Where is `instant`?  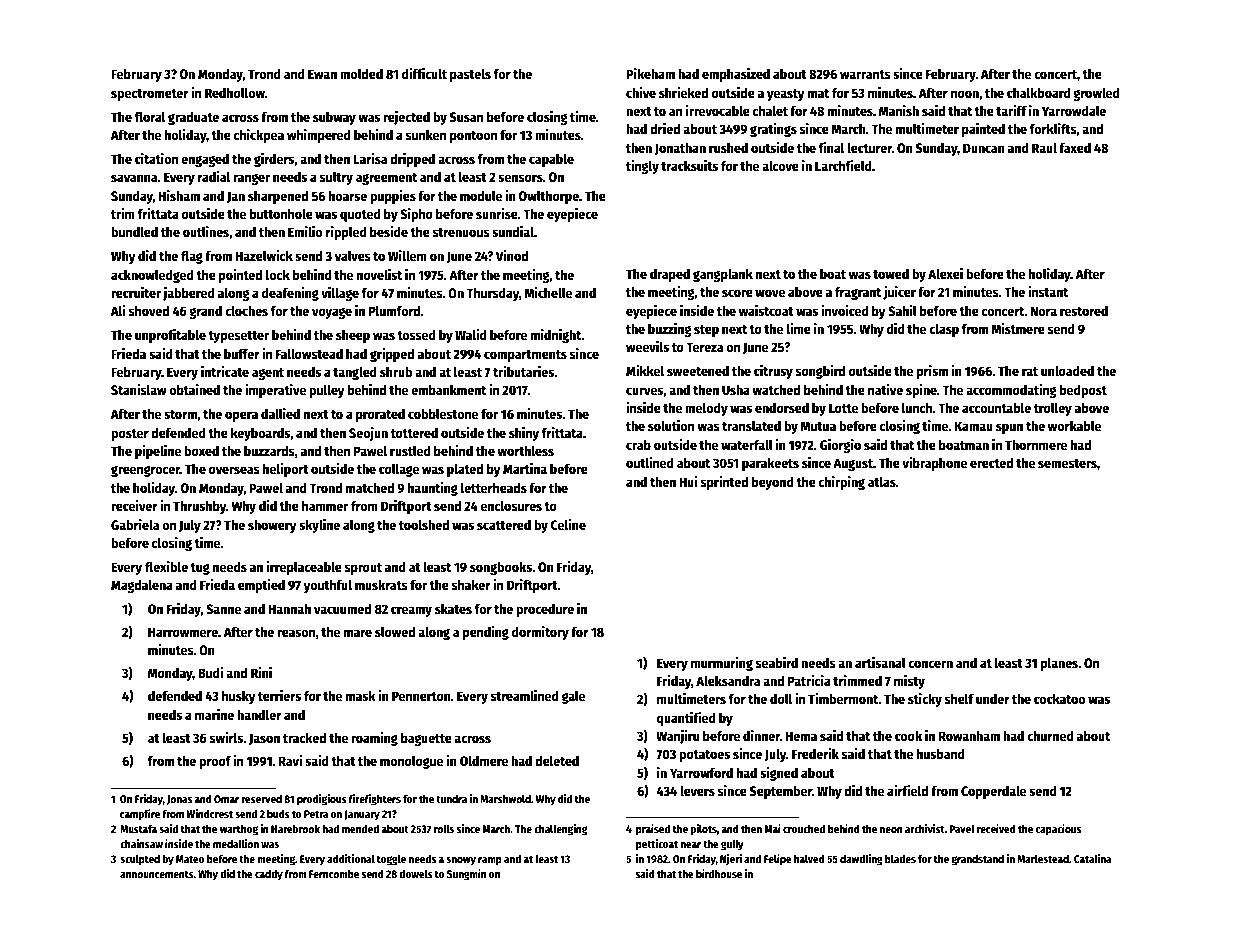
instant is located at coordinates (1048, 291).
